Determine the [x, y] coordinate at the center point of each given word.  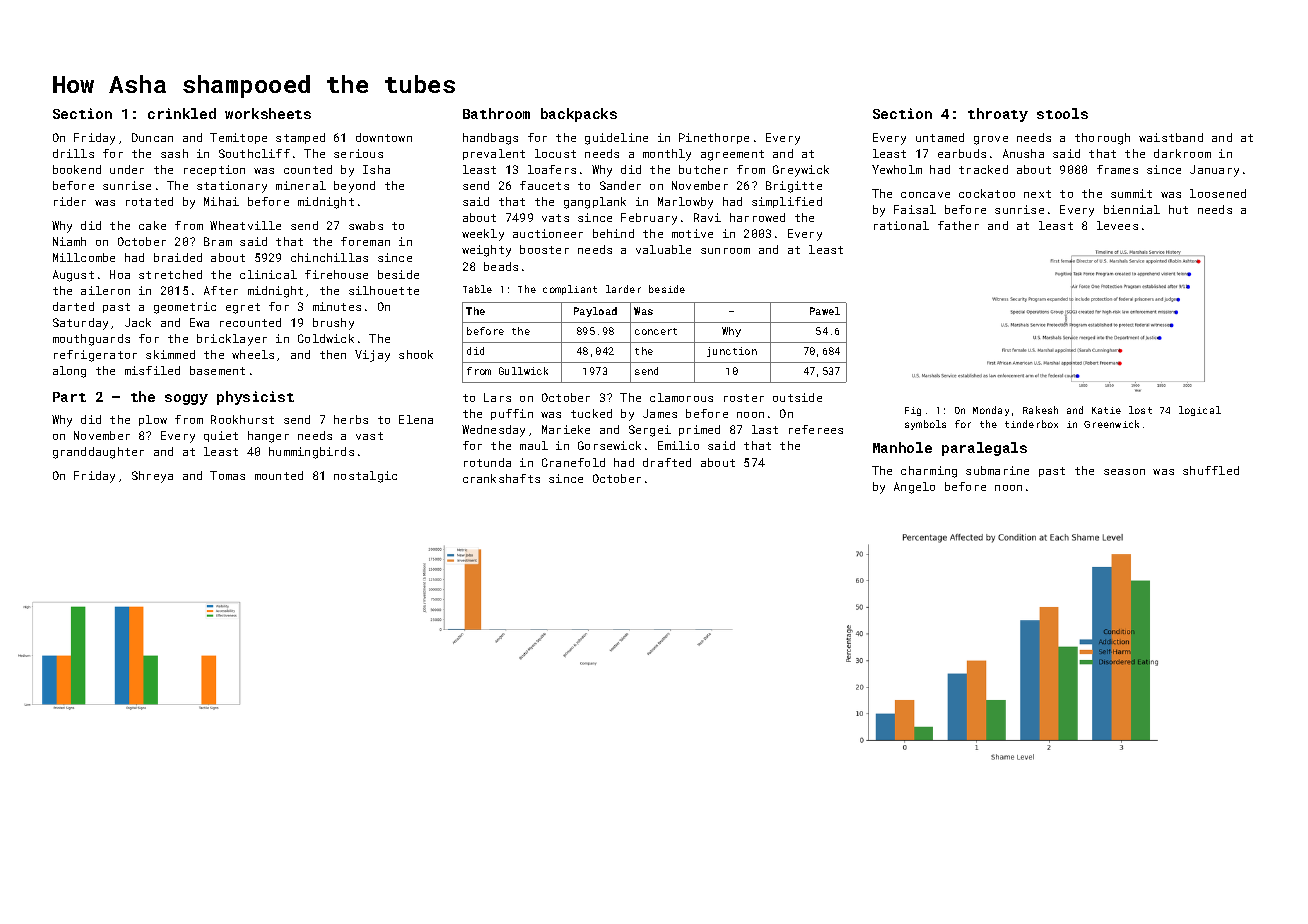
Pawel [825, 311]
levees [1117, 225]
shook [416, 354]
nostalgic [365, 477]
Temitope [238, 138]
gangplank [595, 203]
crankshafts [501, 478]
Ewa [199, 322]
